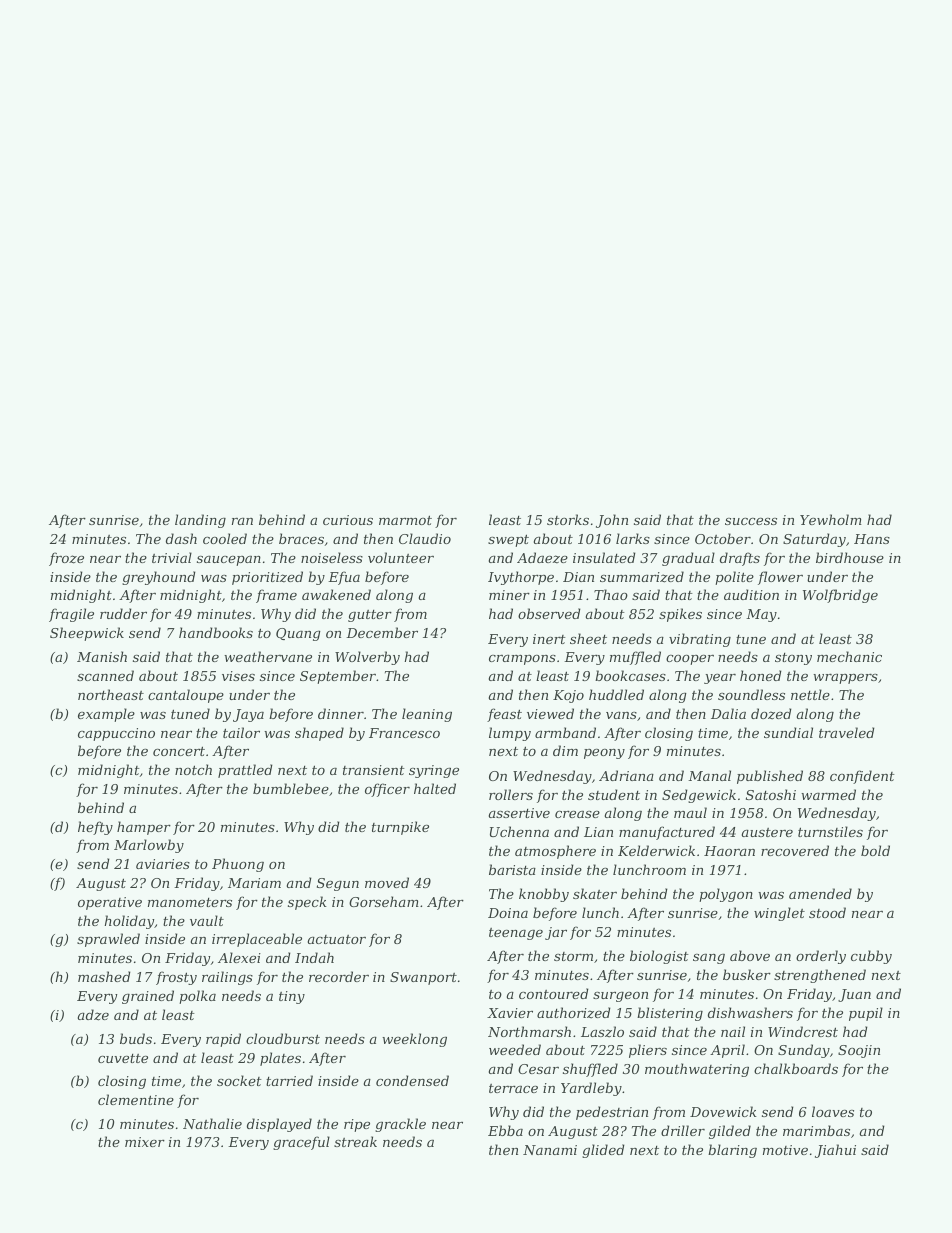 This screenshot has width=952, height=1233. I want to click on hefty, so click(95, 828).
